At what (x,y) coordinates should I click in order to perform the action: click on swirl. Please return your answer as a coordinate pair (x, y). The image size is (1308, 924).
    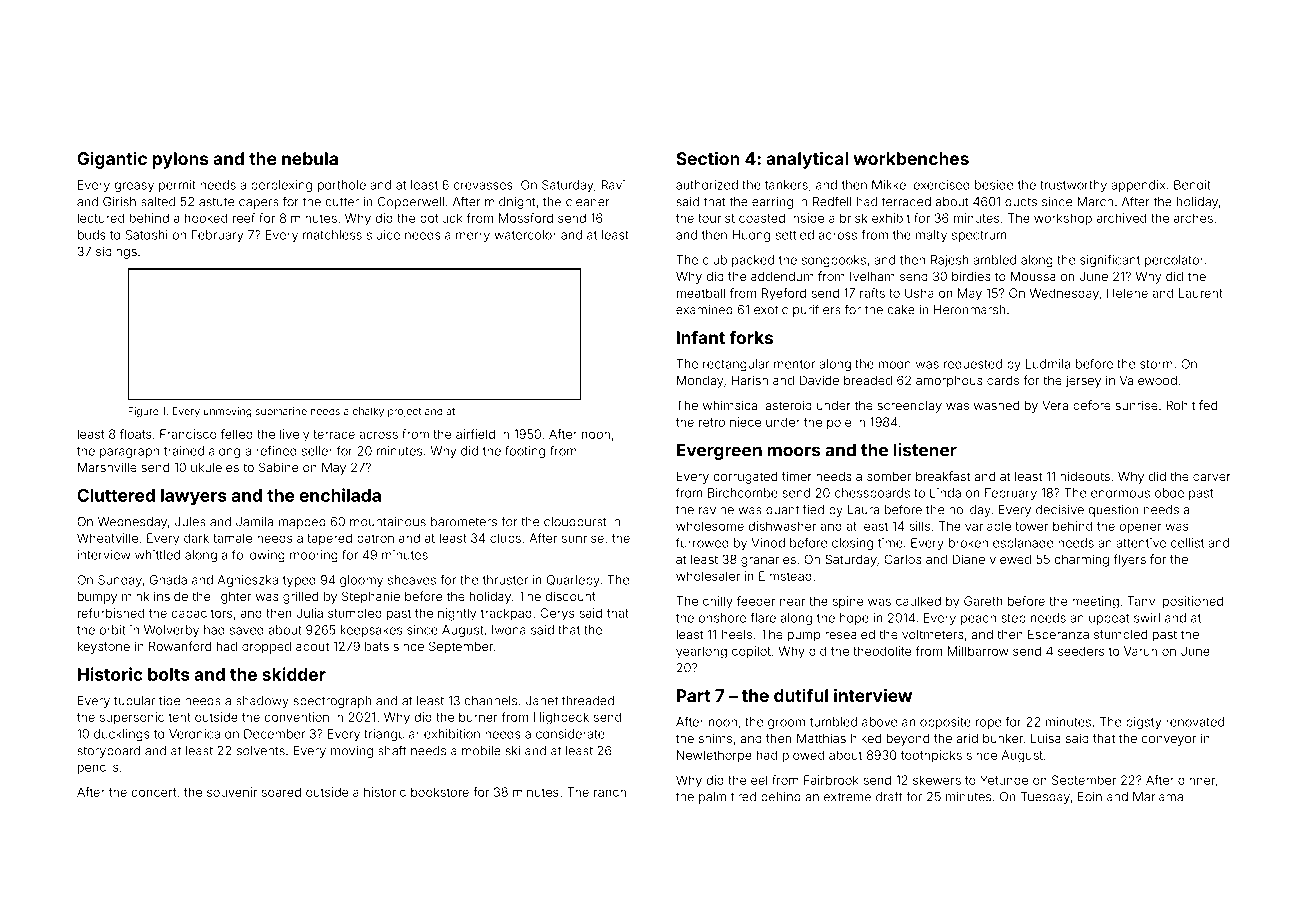
    Looking at the image, I should click on (1147, 618).
